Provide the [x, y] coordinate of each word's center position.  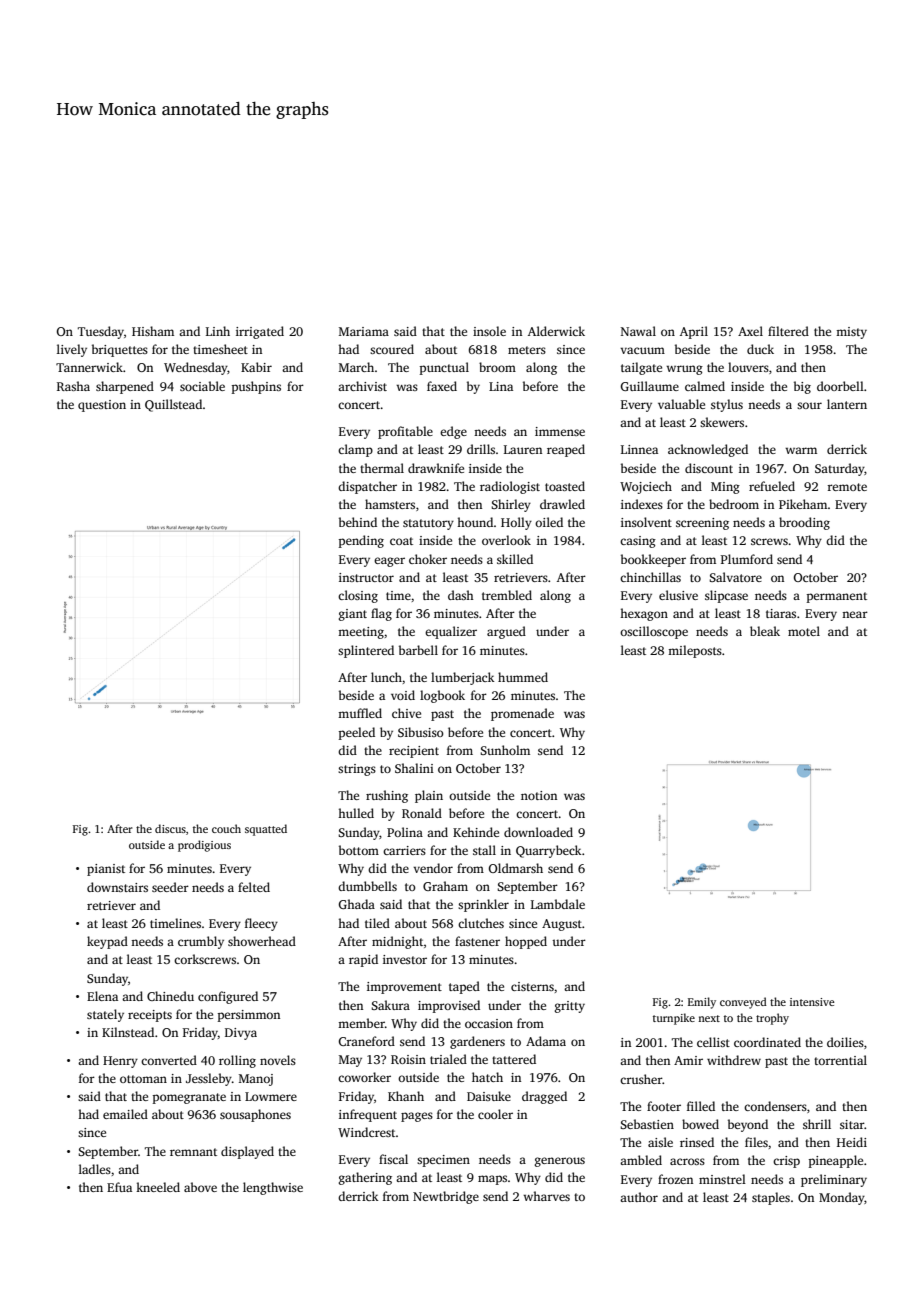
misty [851, 333]
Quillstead [173, 405]
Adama [546, 1041]
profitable [405, 432]
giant [353, 615]
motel [804, 631]
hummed [523, 677]
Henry [120, 1062]
